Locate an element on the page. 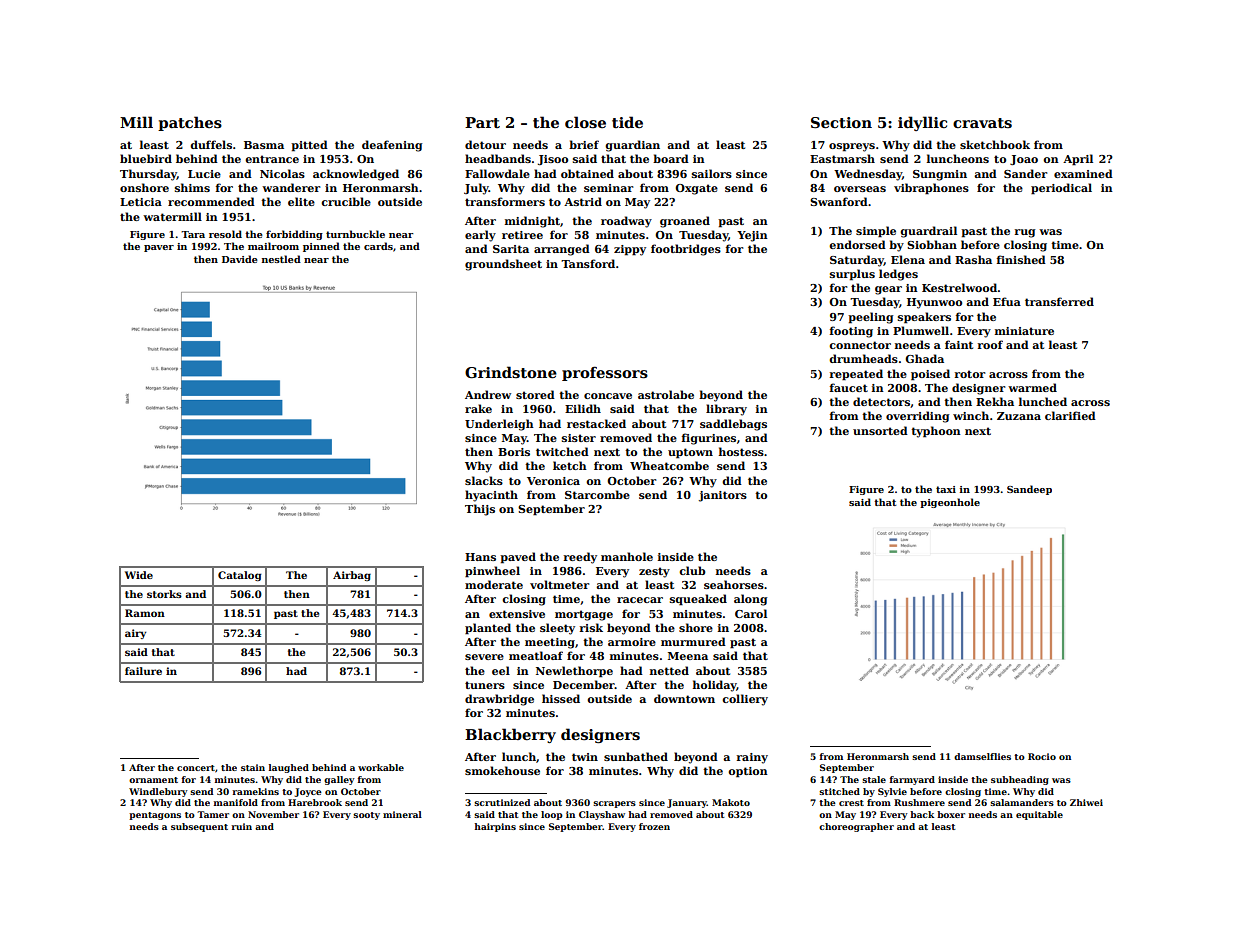 Image resolution: width=1233 pixels, height=952 pixels. saddlebags is located at coordinates (733, 425).
